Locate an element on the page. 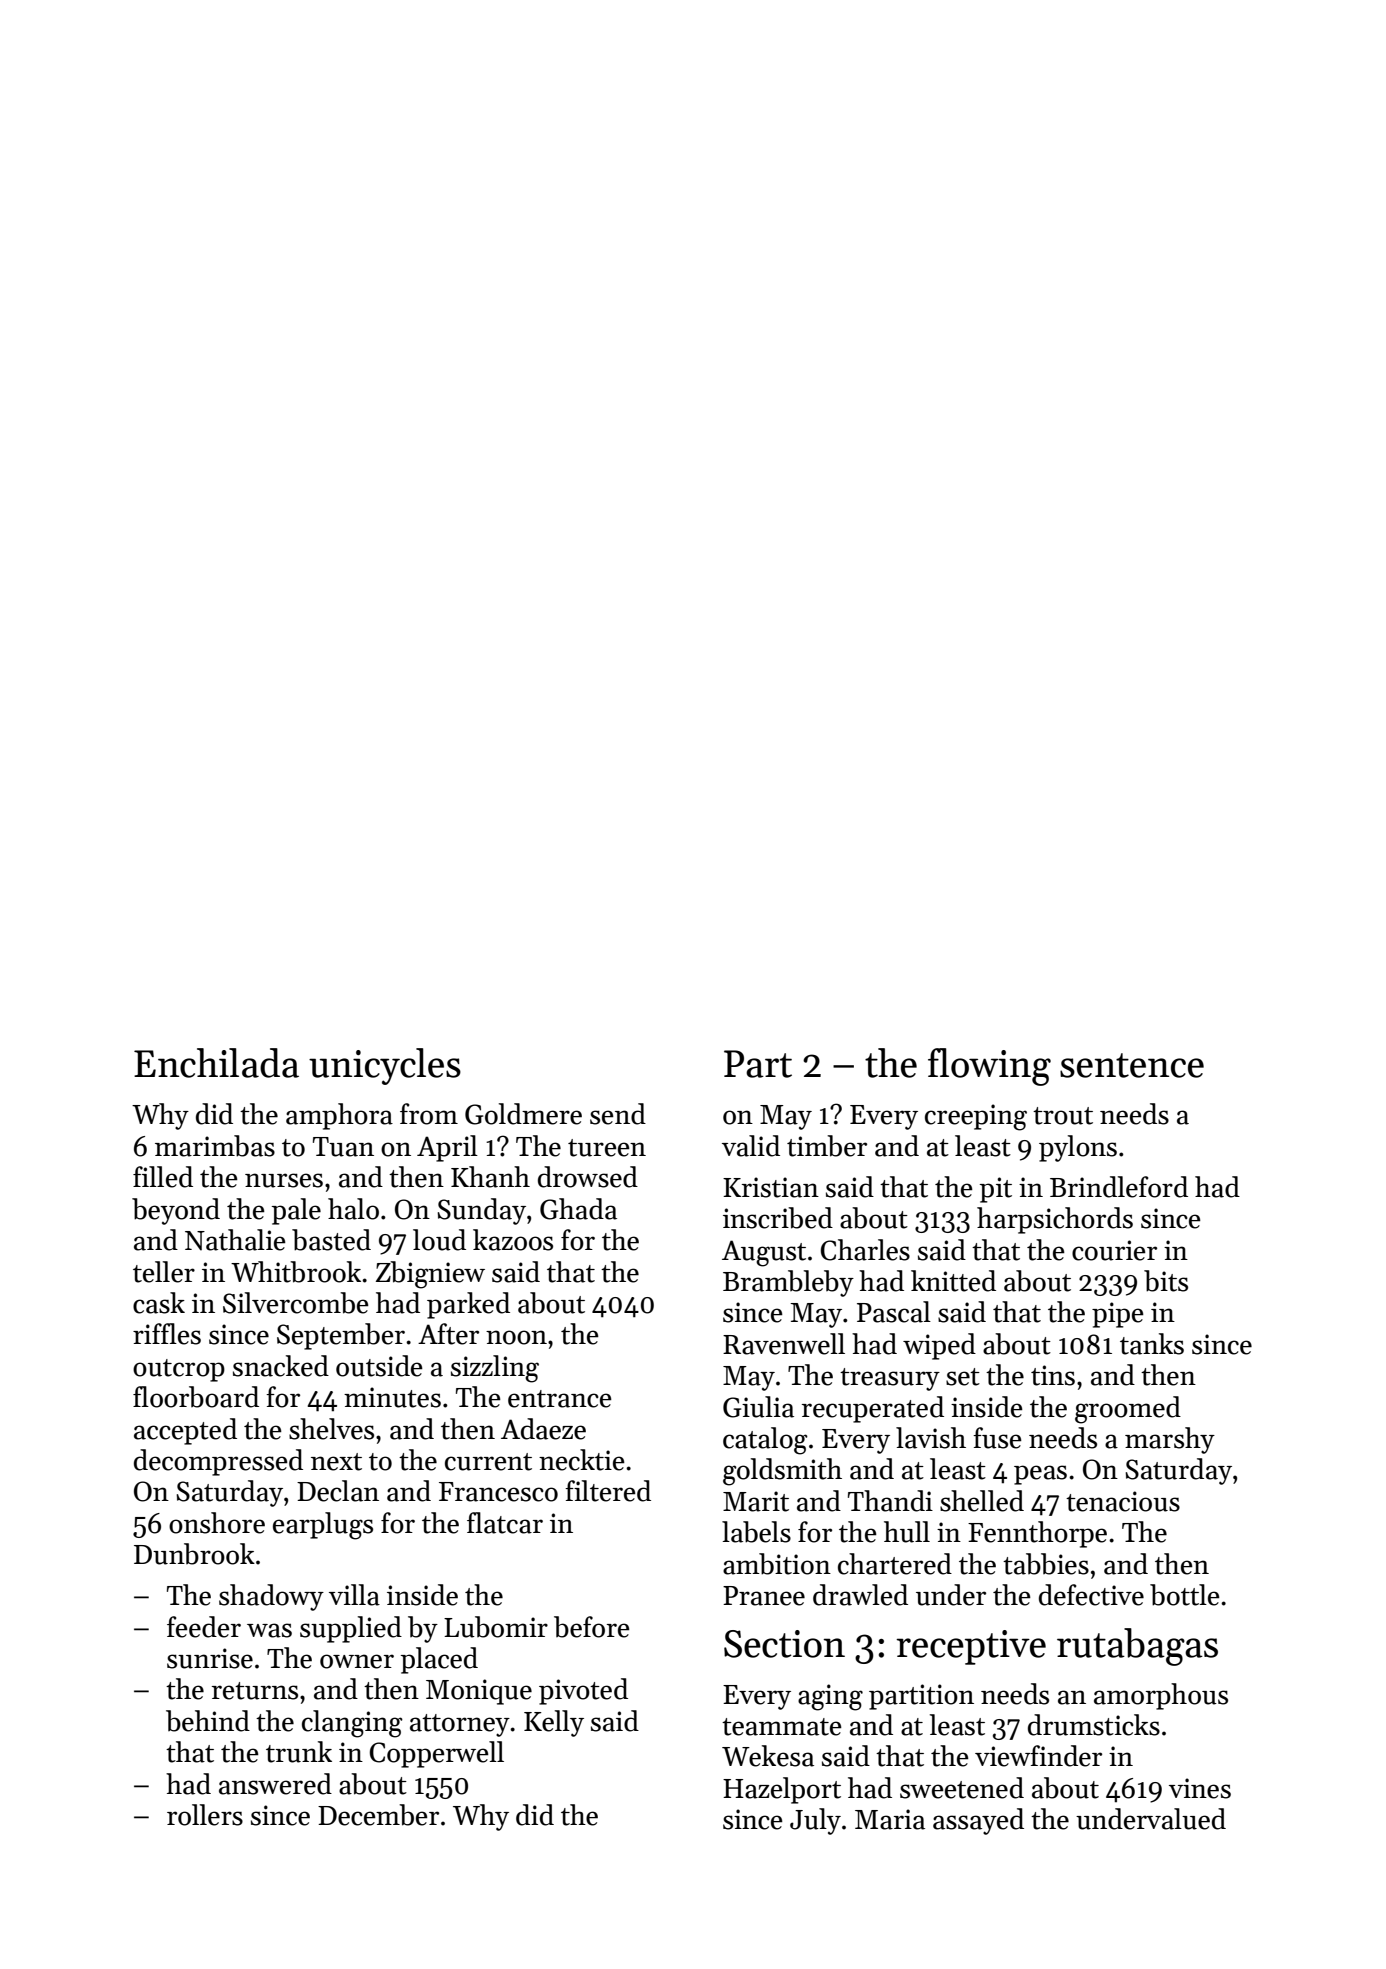  sentence is located at coordinates (1132, 1065).
